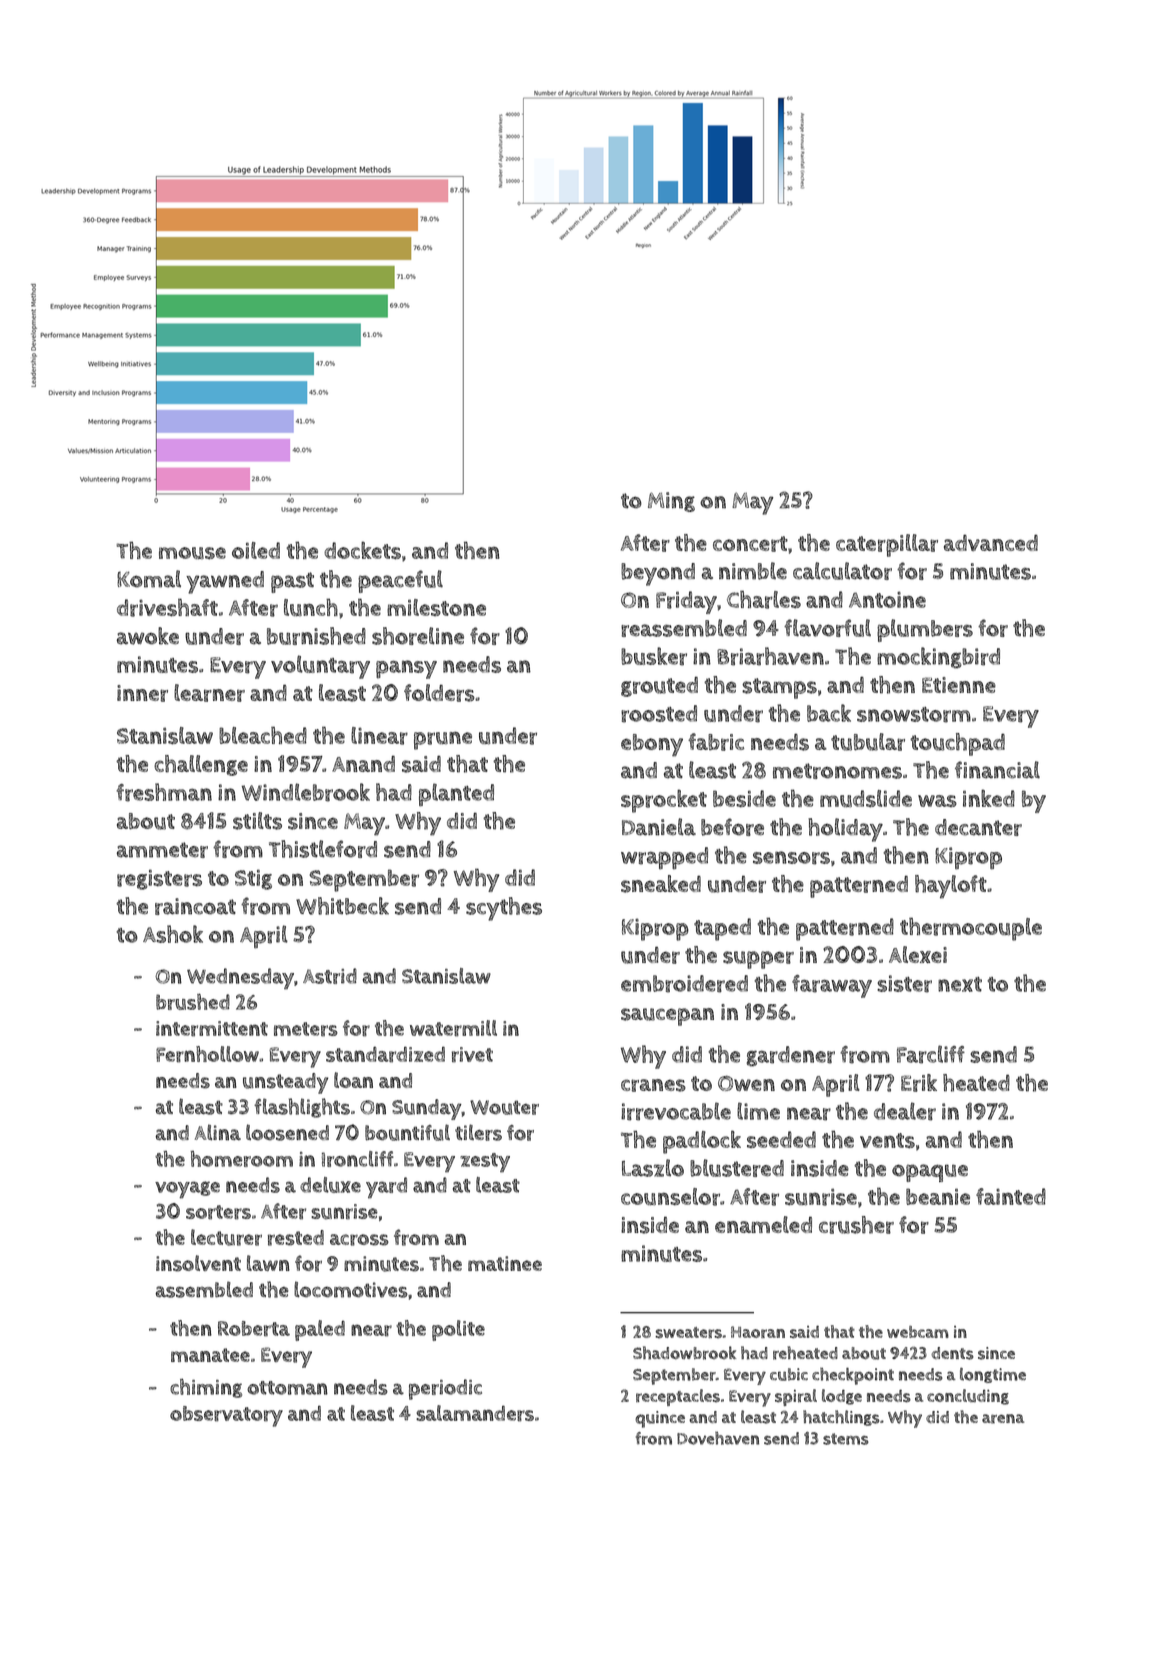 This page has height=1654, width=1165. Describe the element at coordinates (504, 909) in the page. I see `scythes` at that location.
